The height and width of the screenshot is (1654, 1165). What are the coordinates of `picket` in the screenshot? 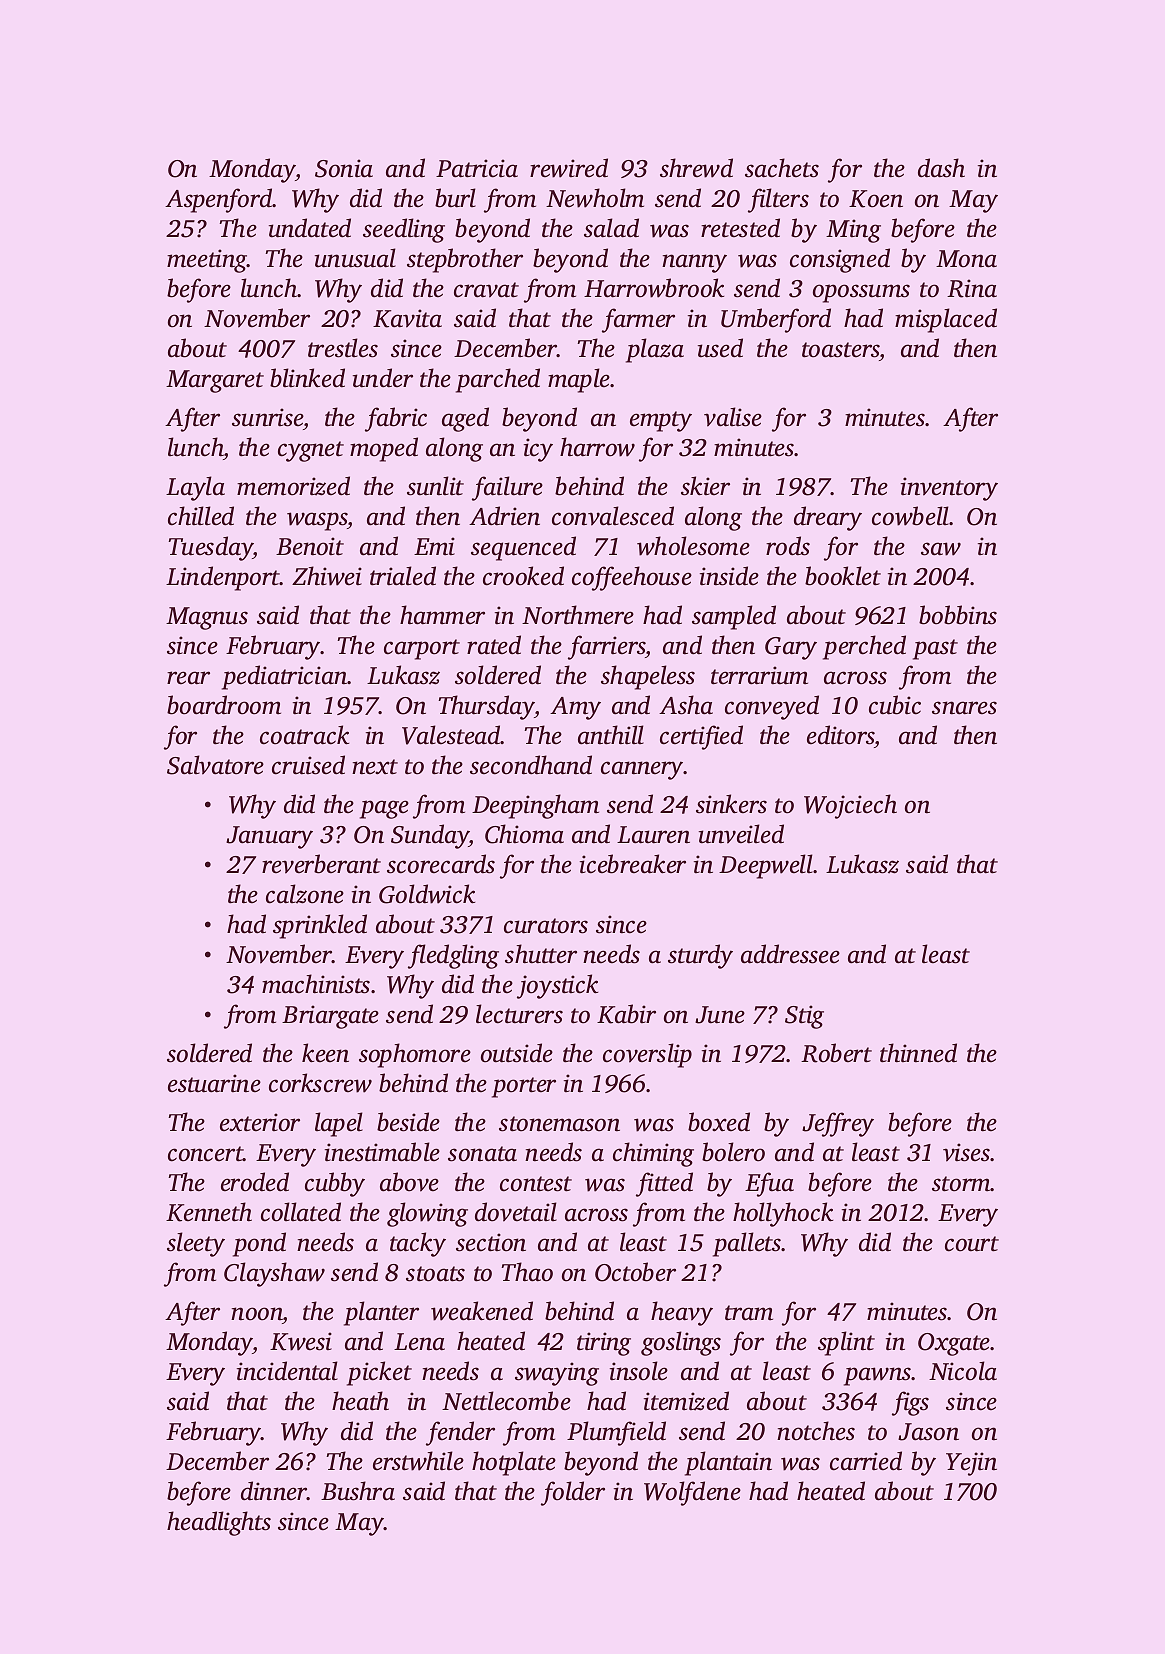 It's located at (379, 1373).
